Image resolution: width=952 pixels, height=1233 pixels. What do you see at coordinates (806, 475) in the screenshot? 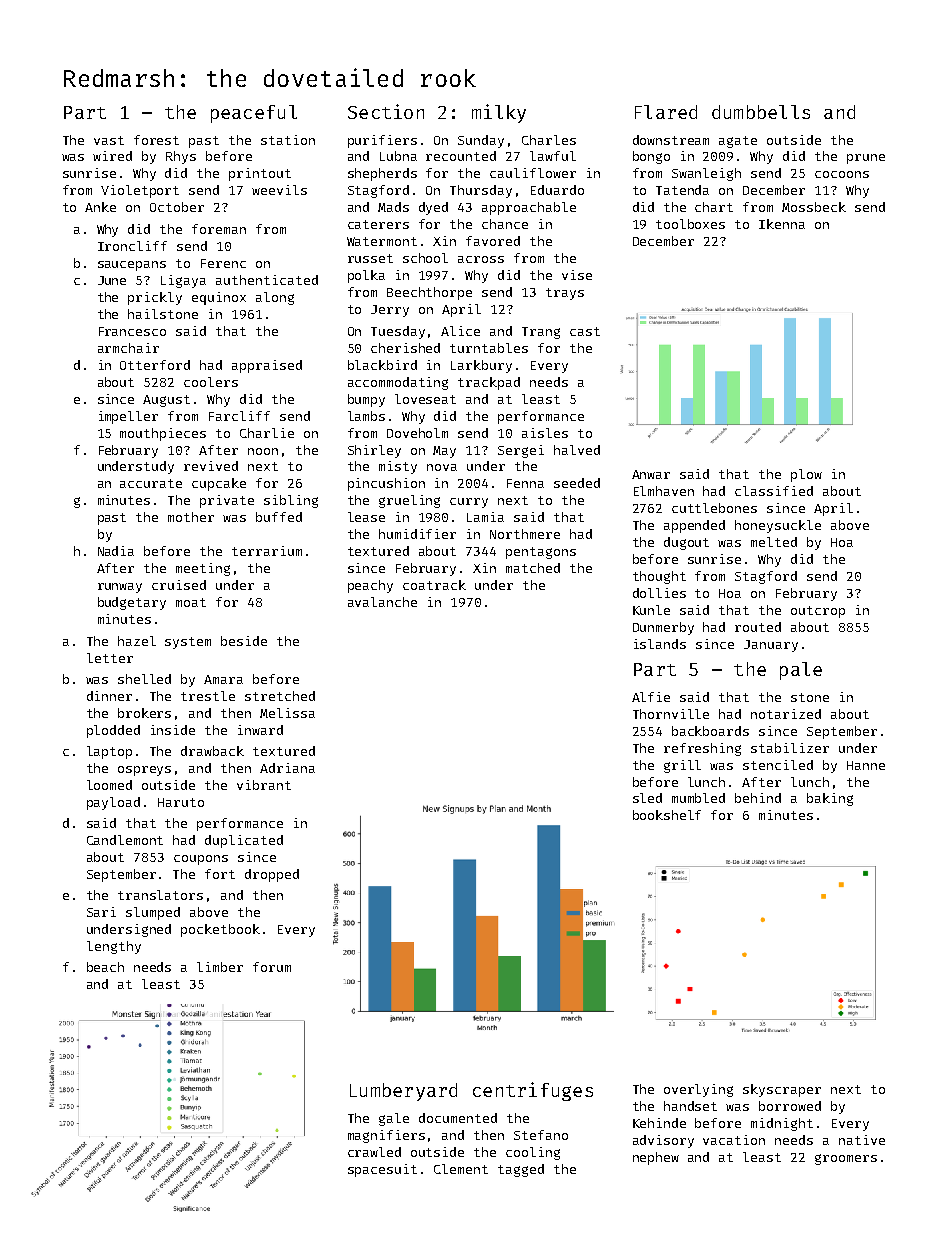
I see `plow` at bounding box center [806, 475].
